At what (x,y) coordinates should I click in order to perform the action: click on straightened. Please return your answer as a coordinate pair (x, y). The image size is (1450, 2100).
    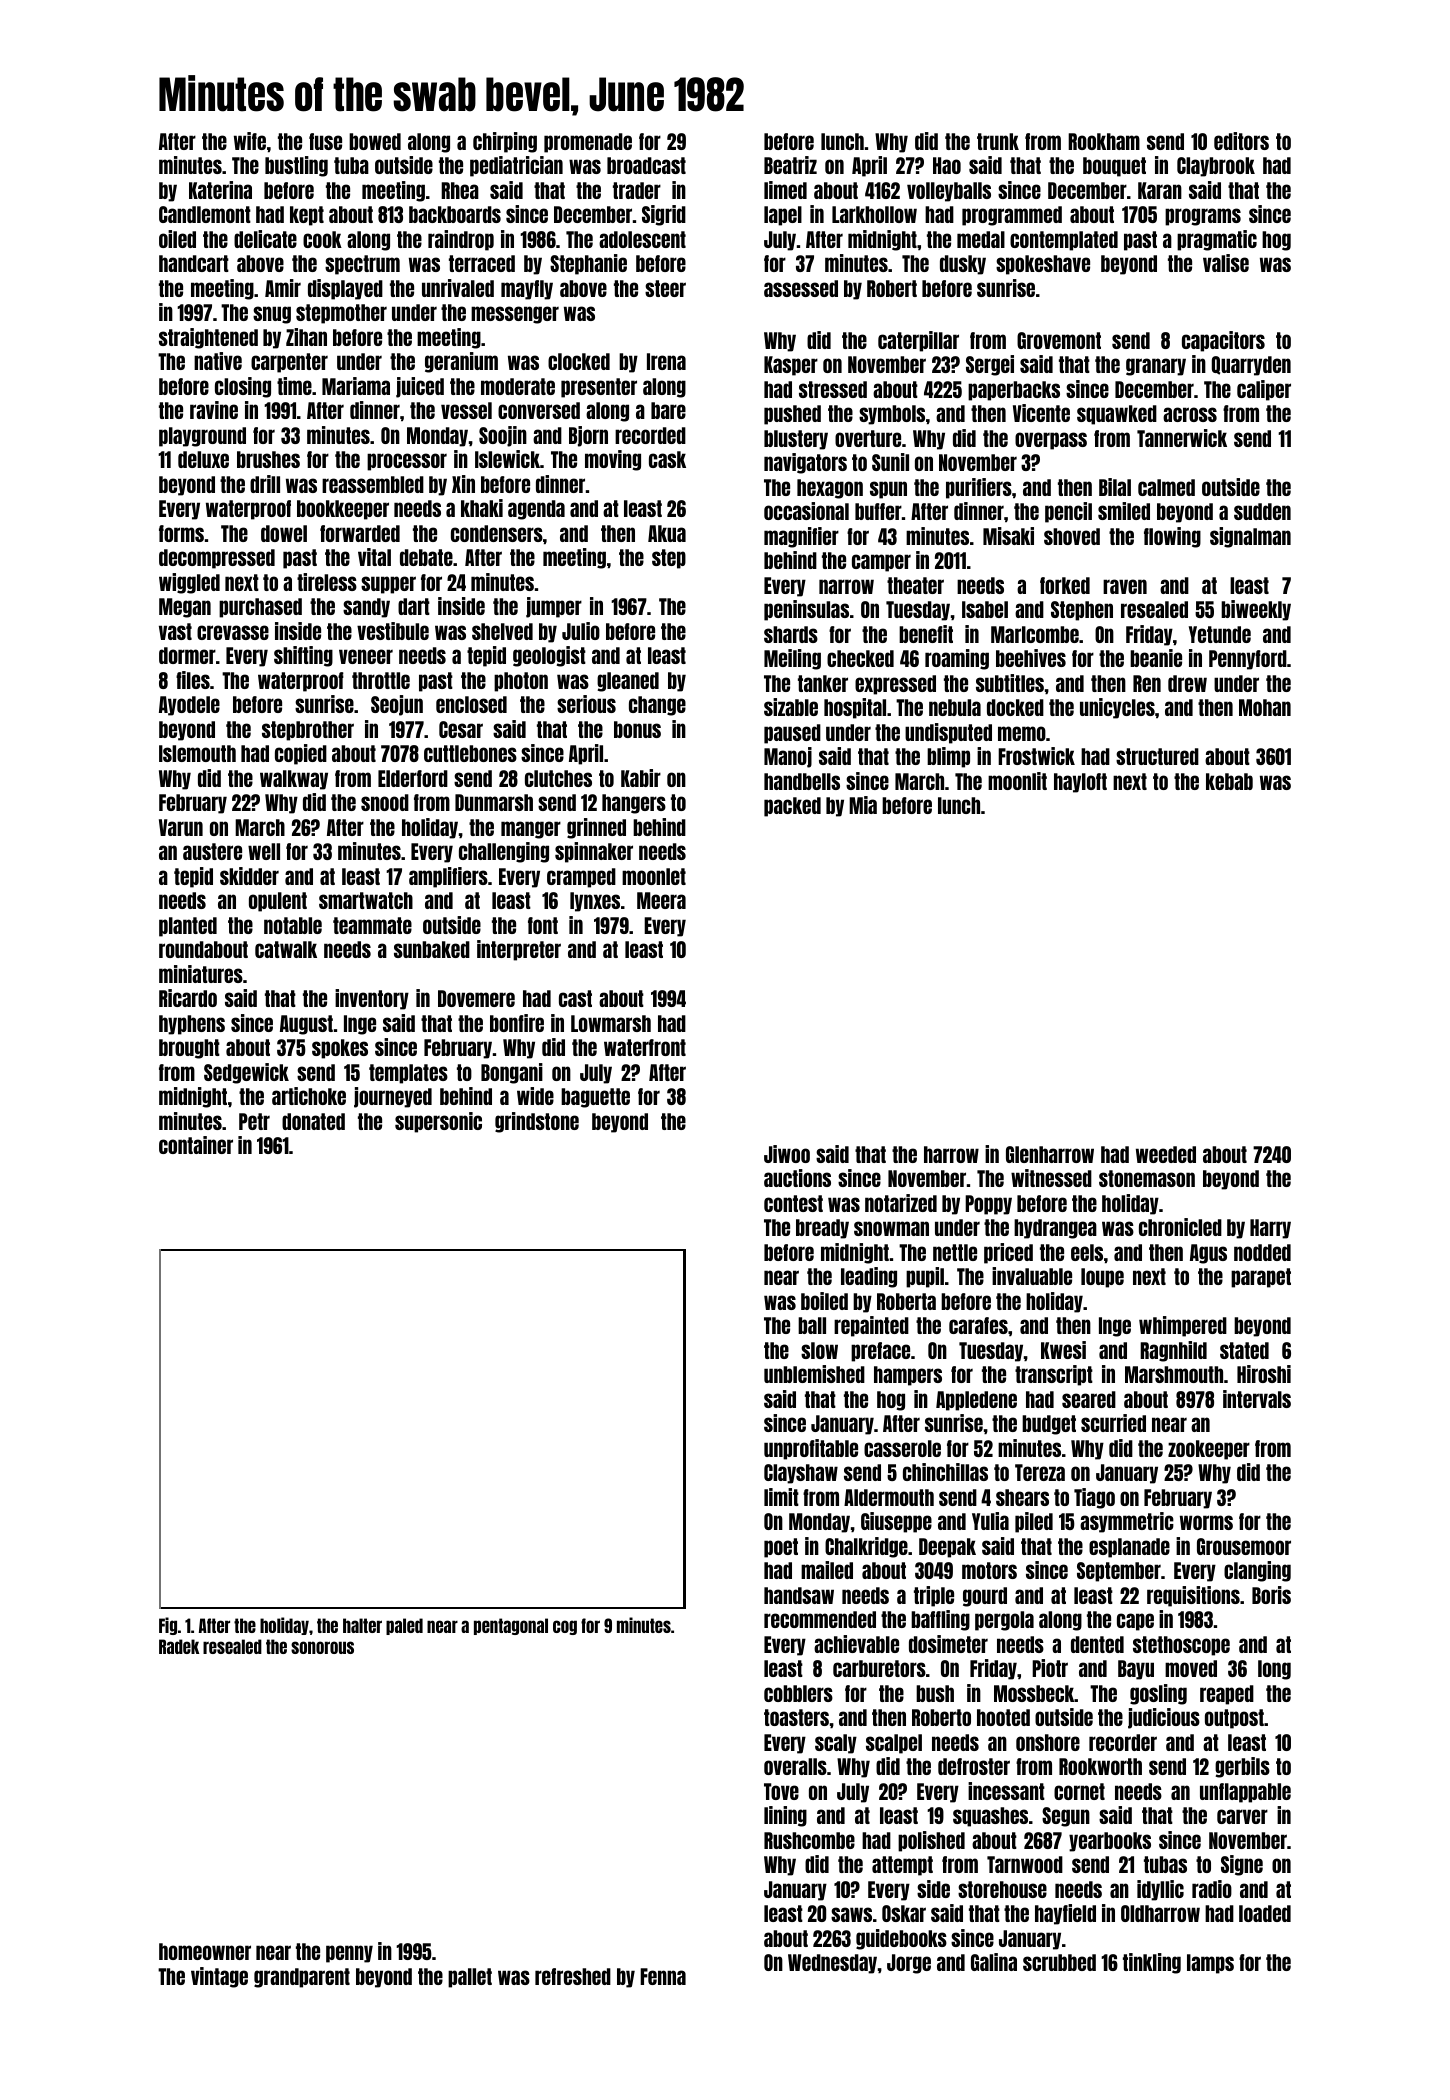
    Looking at the image, I should click on (208, 338).
